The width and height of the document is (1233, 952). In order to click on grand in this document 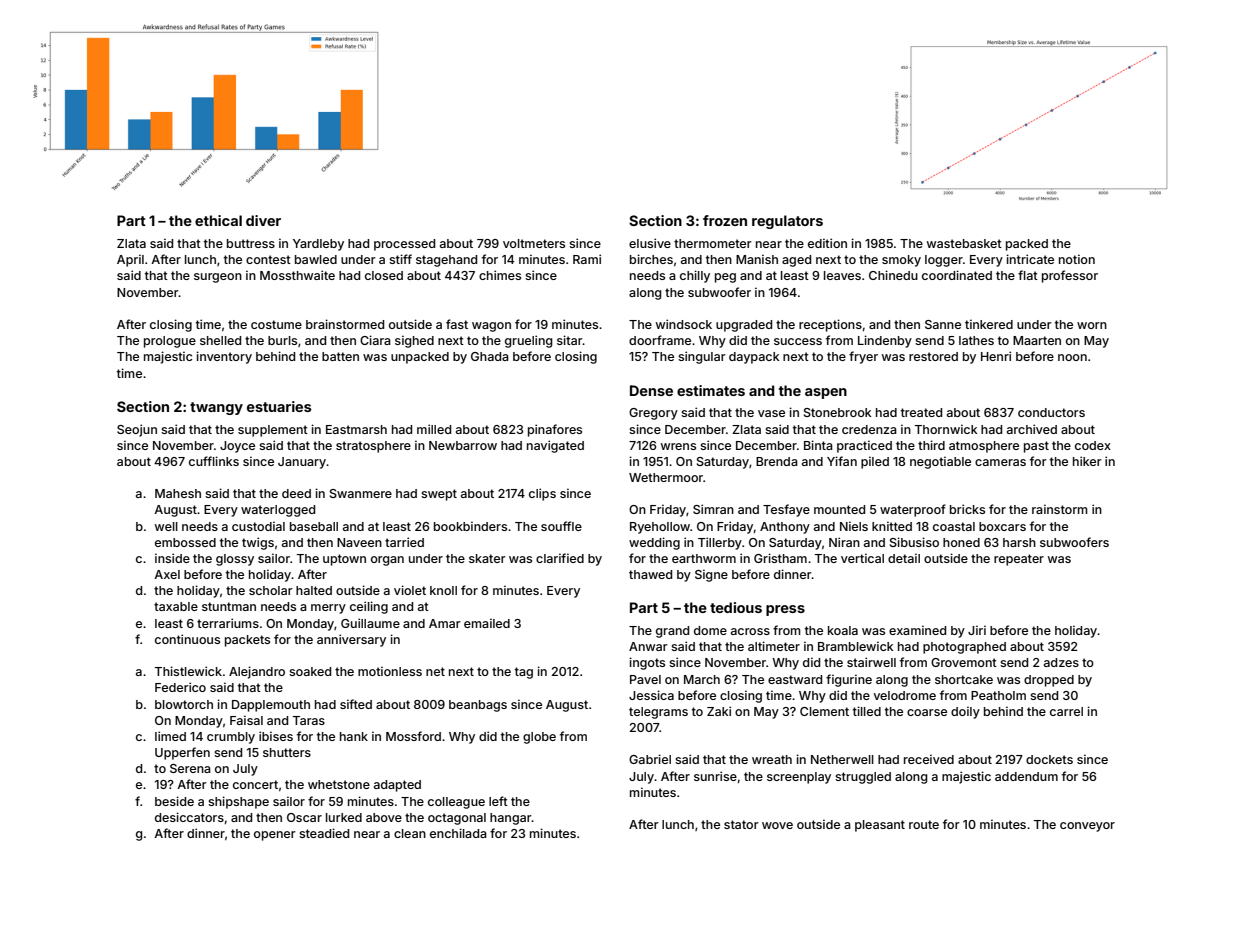, I will do `click(672, 632)`.
